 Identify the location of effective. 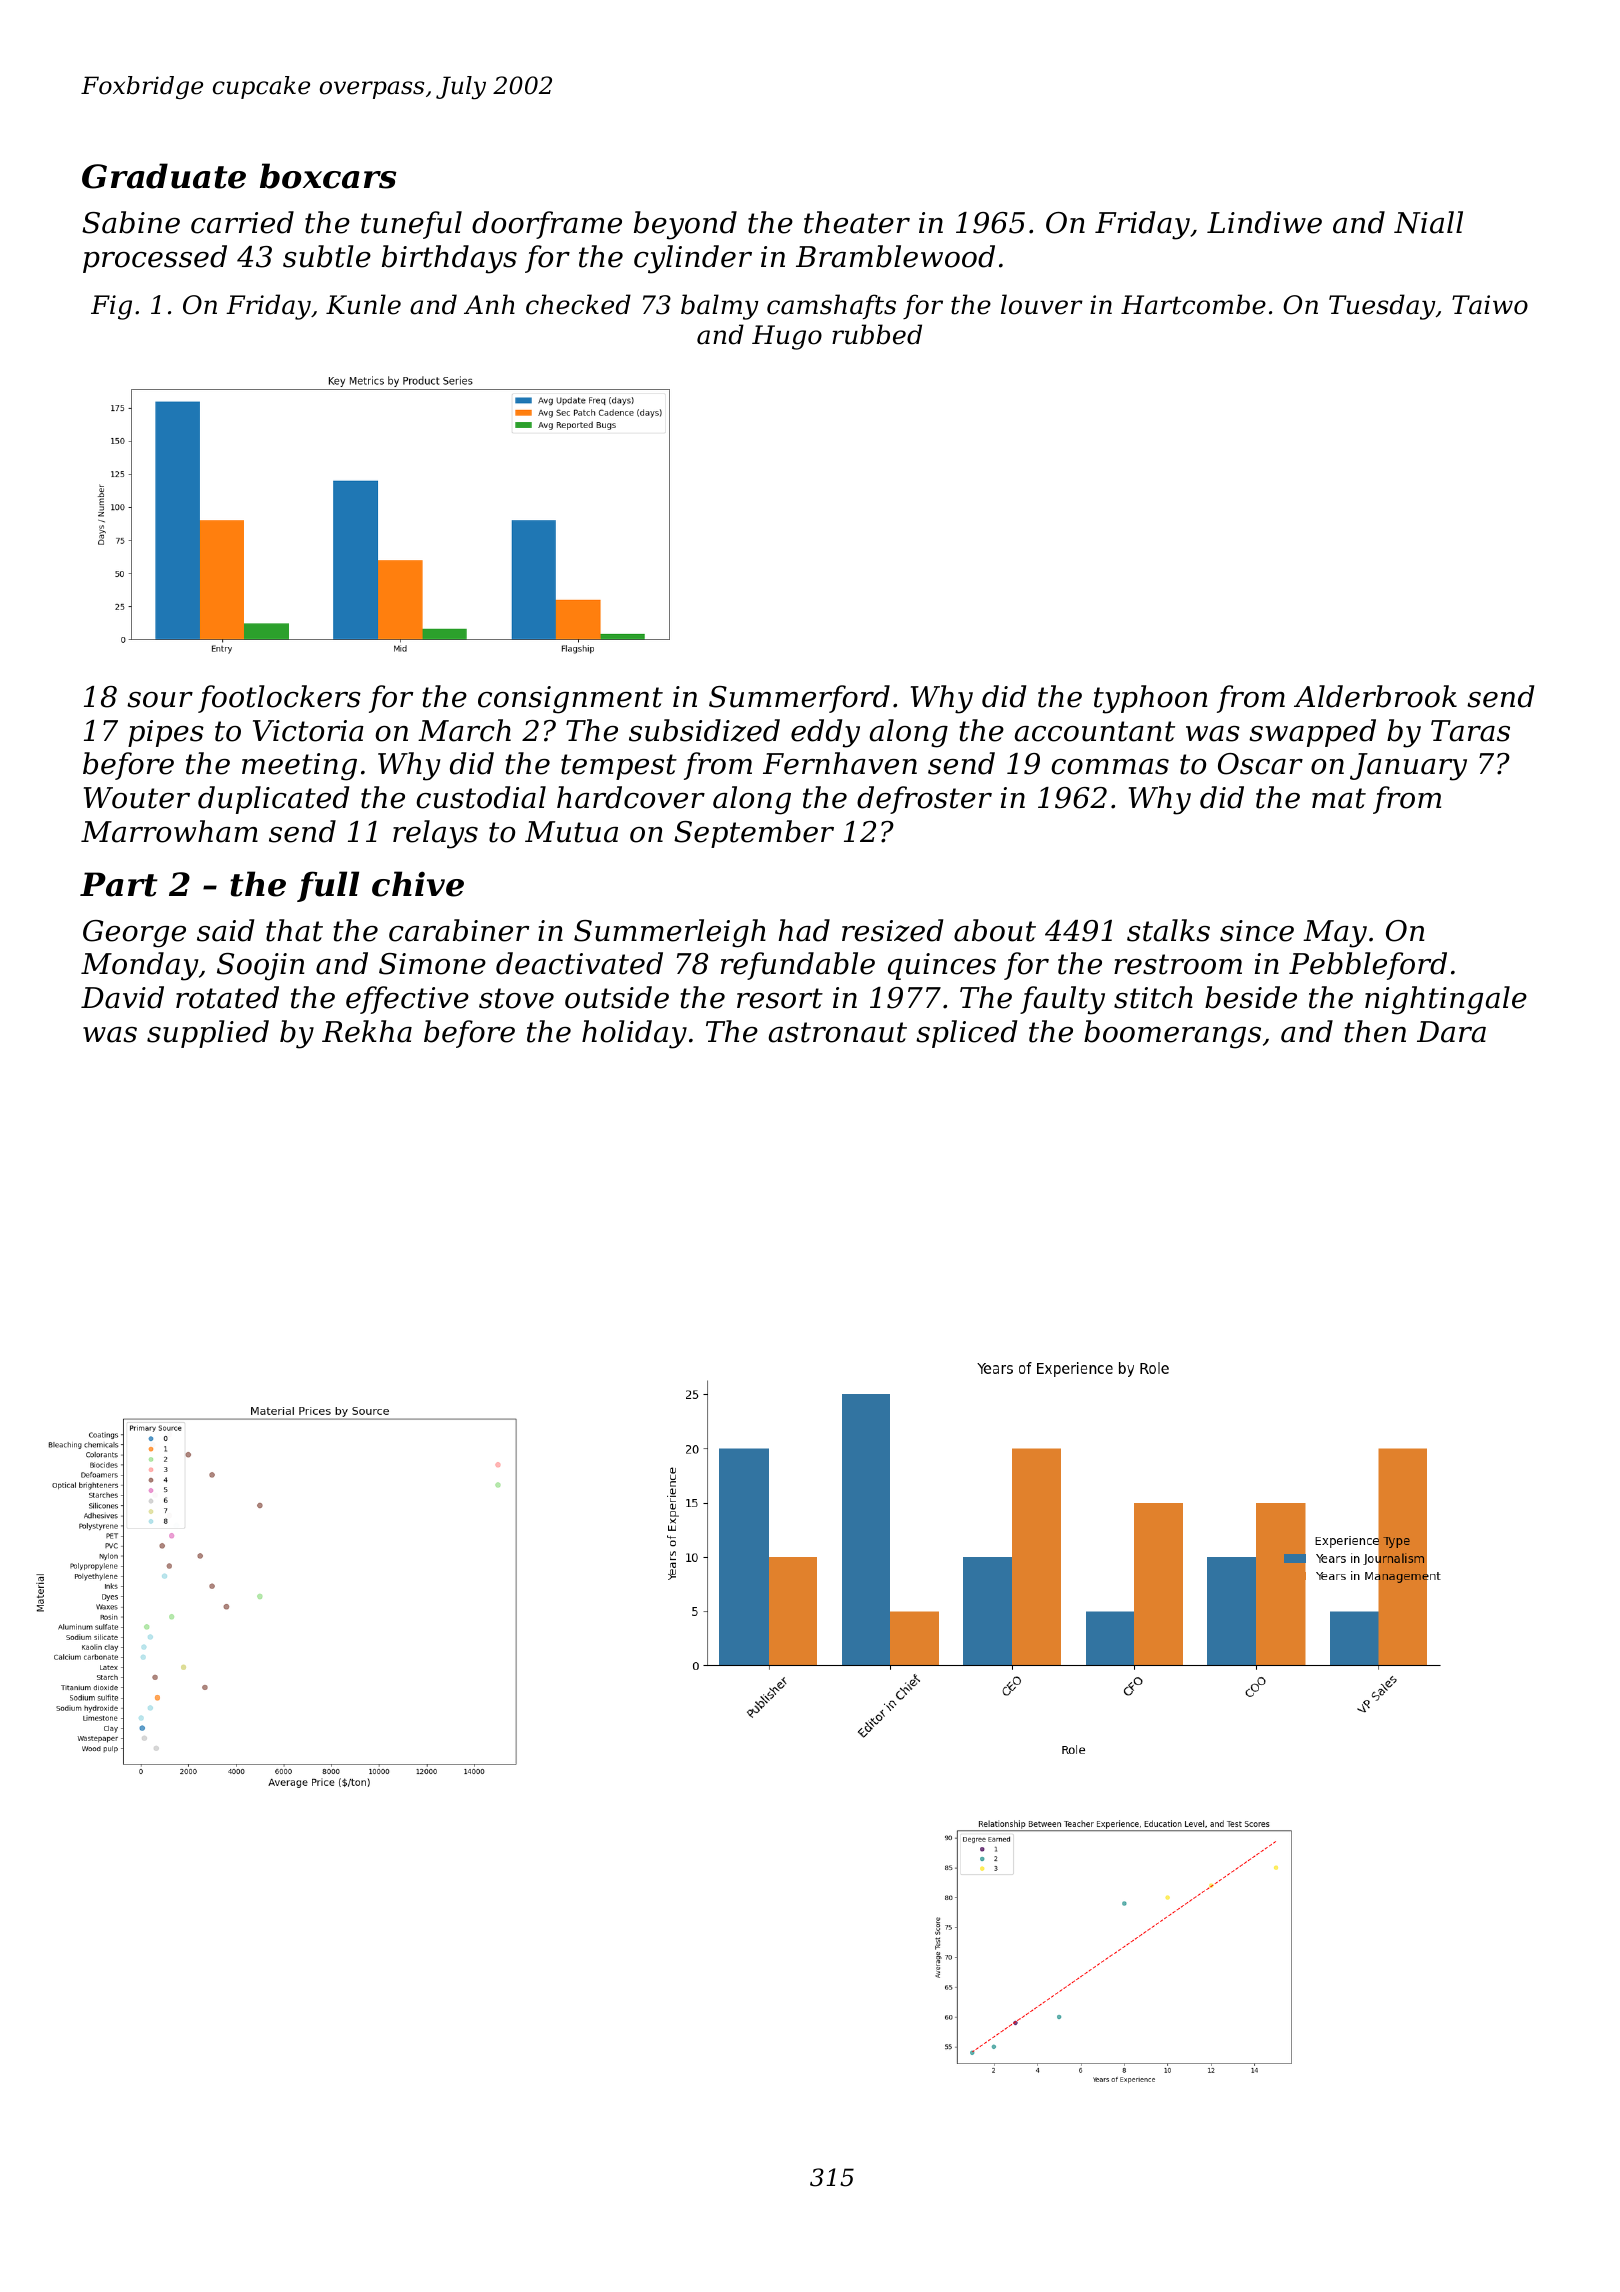
(407, 1000).
